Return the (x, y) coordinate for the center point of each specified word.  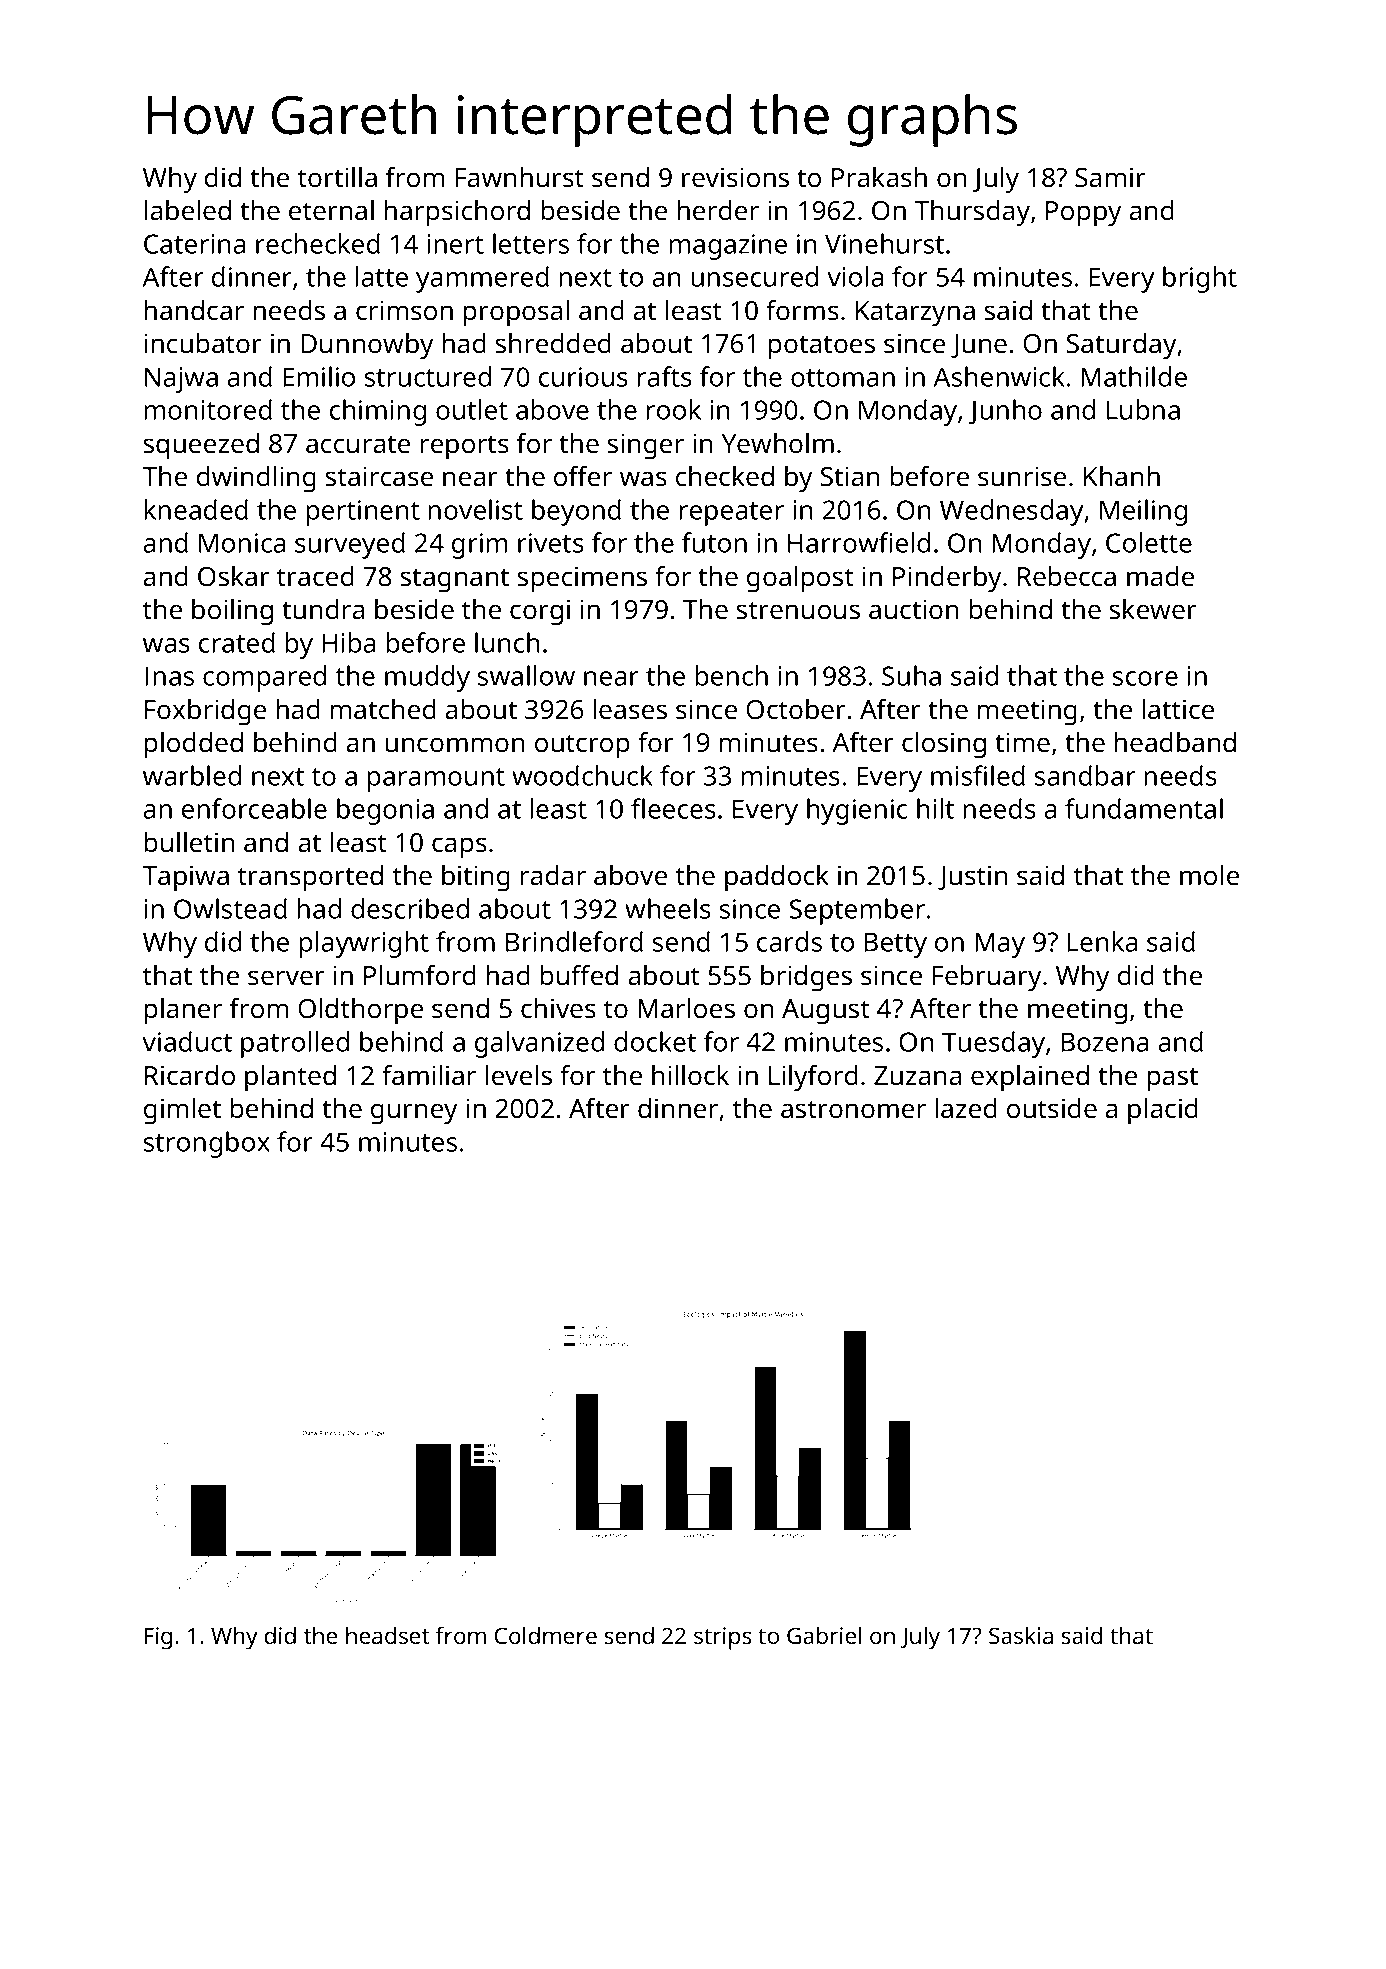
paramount (436, 780)
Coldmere (546, 1635)
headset (387, 1635)
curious (583, 377)
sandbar (1085, 775)
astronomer (853, 1109)
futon (714, 542)
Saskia (1021, 1635)
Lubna (1143, 409)
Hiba (348, 642)
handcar (194, 310)
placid (1163, 1111)
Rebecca (1067, 576)
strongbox (207, 1144)
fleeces (673, 808)
